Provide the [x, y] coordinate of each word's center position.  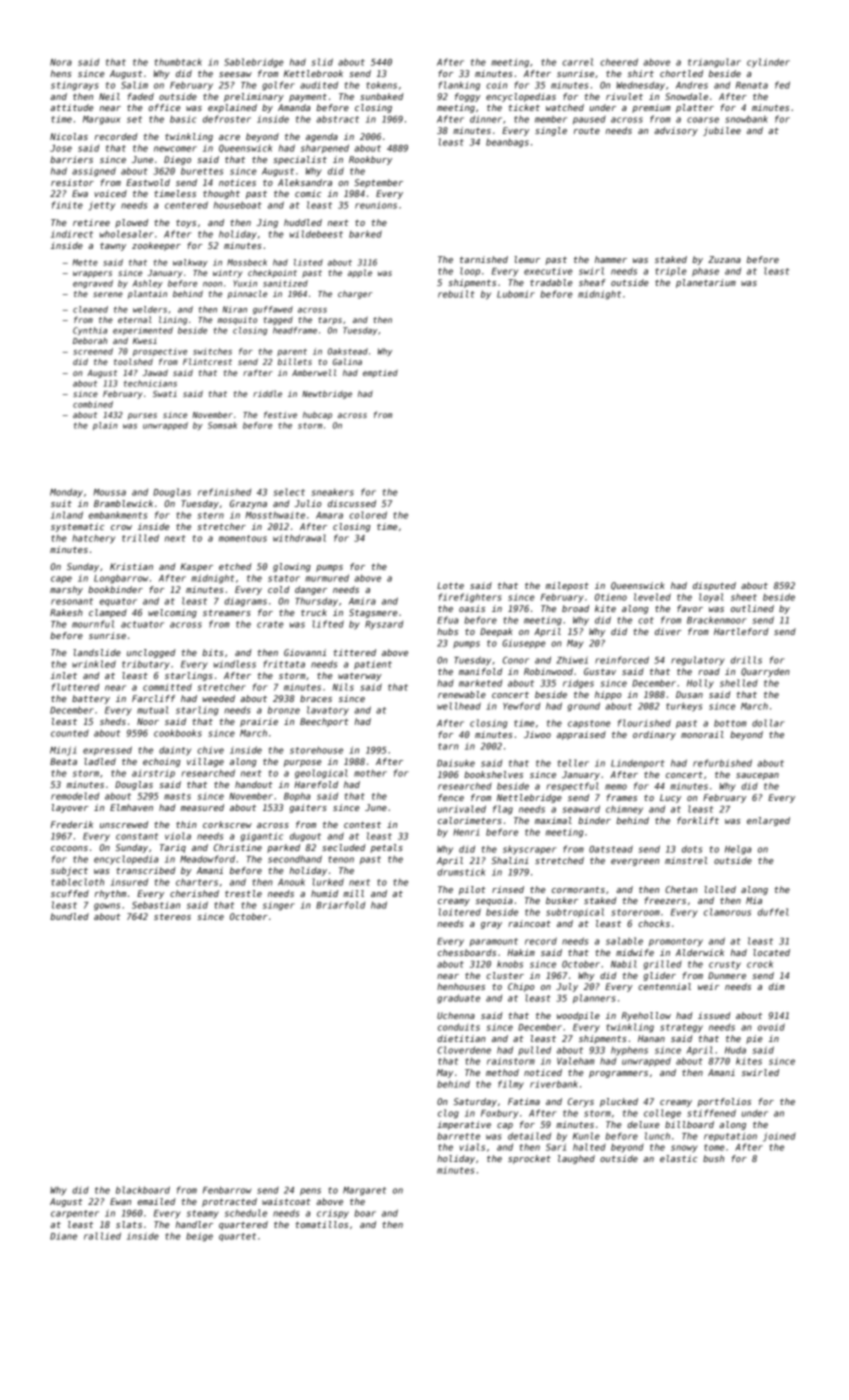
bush [713, 1158]
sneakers [333, 492]
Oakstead [348, 351]
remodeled [75, 796]
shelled [739, 683]
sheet [744, 597]
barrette [458, 1136]
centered [186, 205]
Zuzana [724, 259]
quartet [237, 1237]
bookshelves [493, 774]
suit [61, 503]
